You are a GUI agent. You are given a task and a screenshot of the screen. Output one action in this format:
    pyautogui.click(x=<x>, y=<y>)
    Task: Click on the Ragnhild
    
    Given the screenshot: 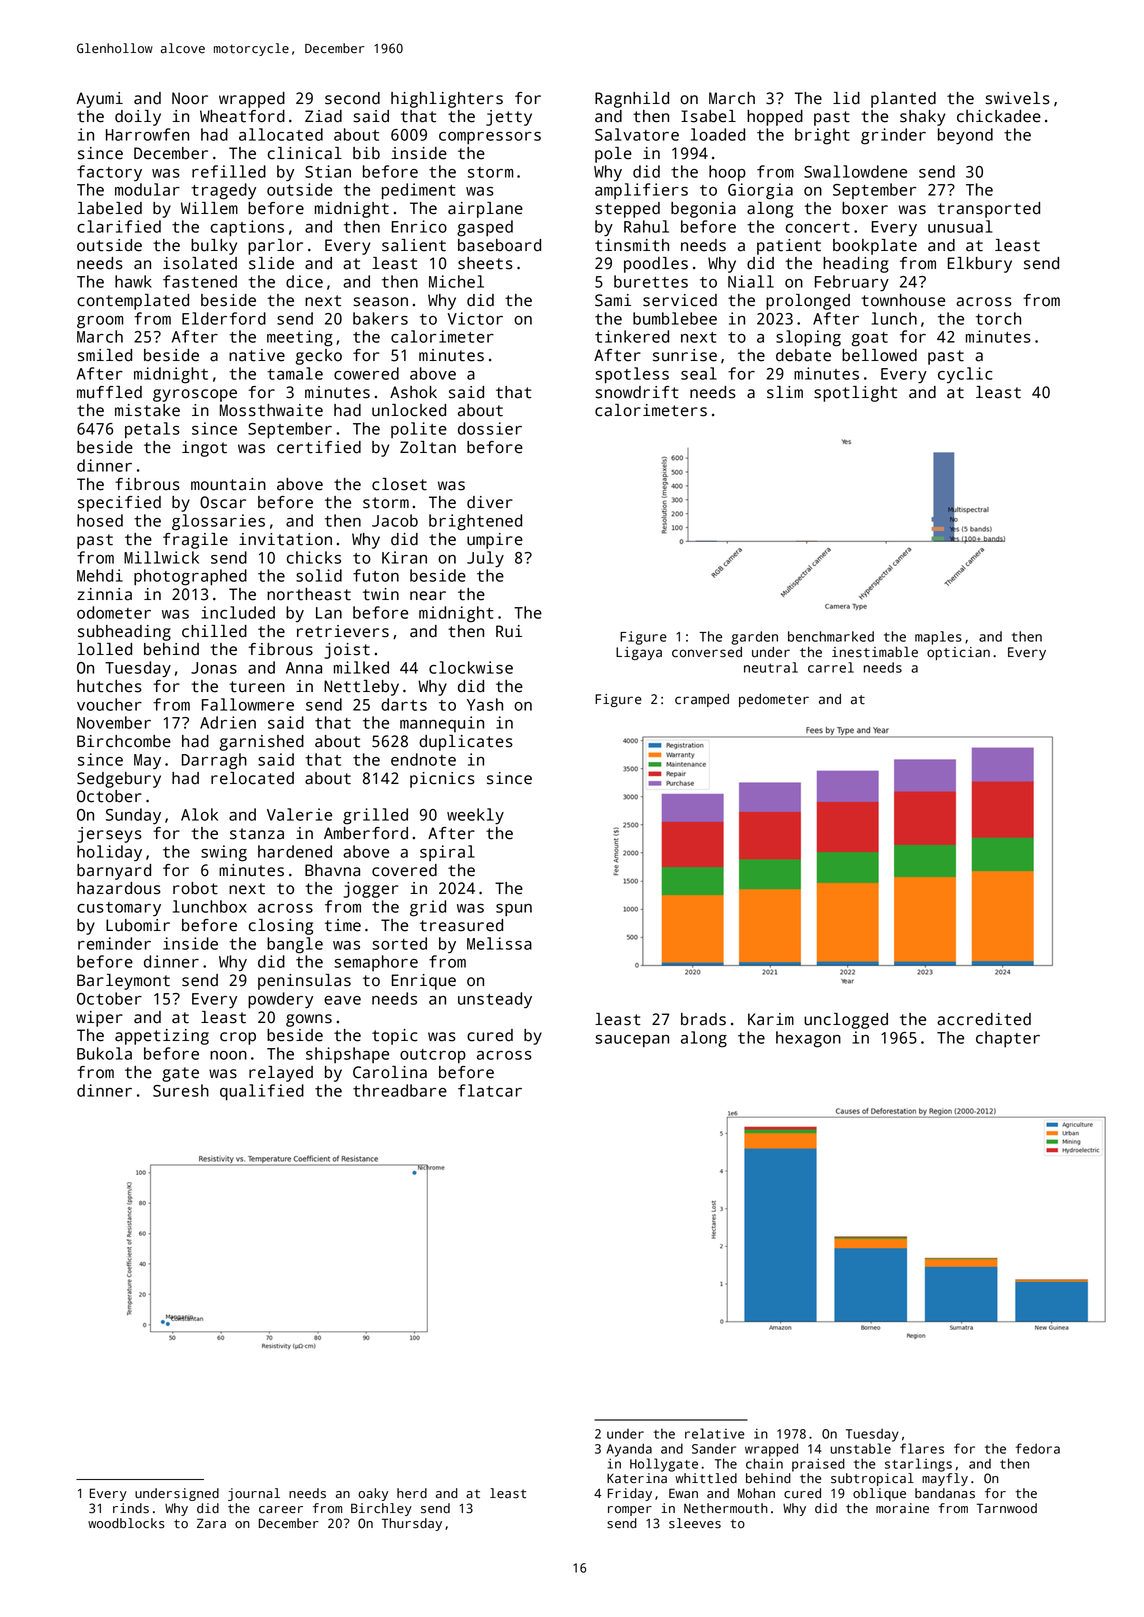 What is the action you would take?
    pyautogui.click(x=632, y=100)
